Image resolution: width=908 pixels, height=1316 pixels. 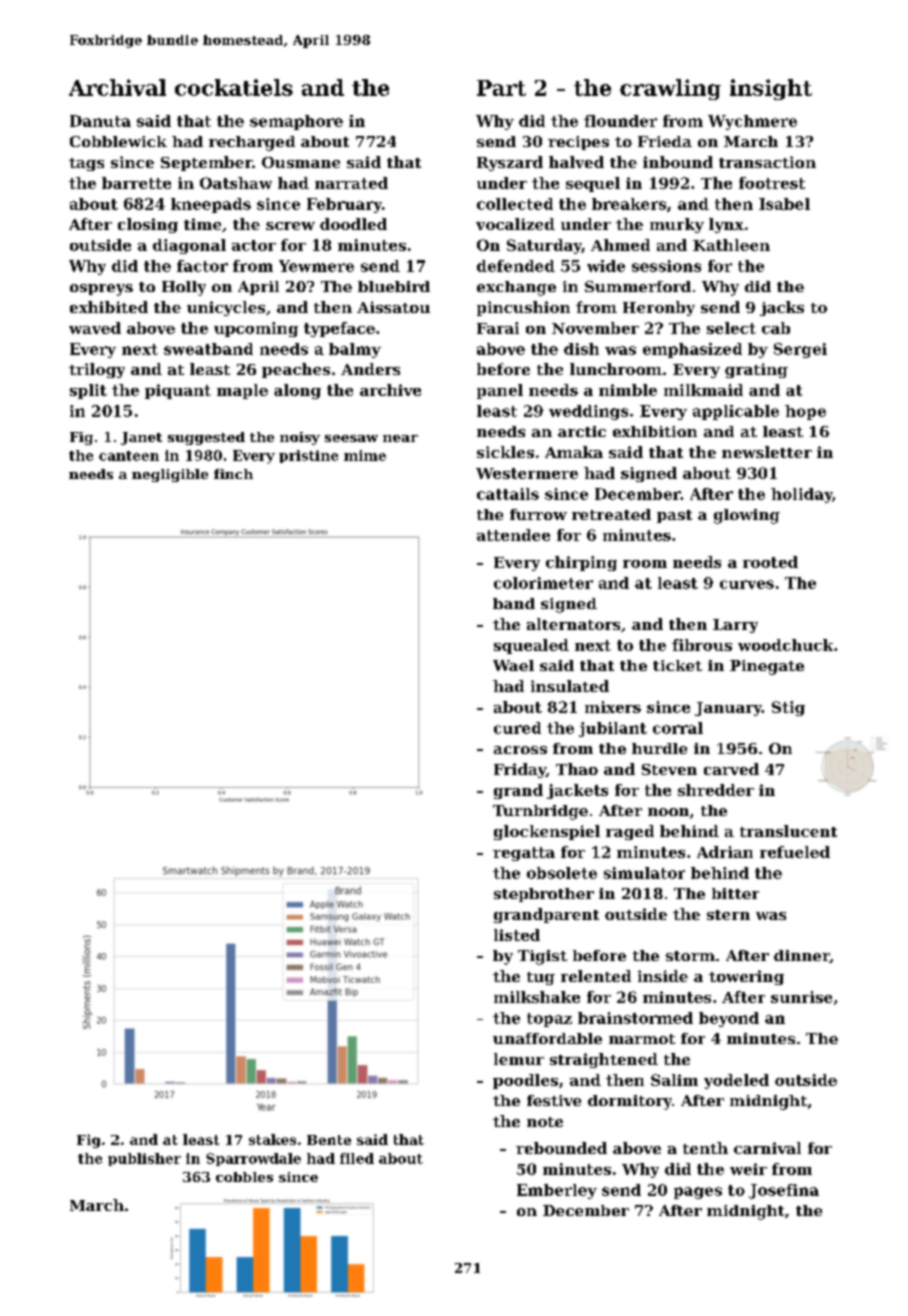 What do you see at coordinates (630, 832) in the screenshot?
I see `raged` at bounding box center [630, 832].
